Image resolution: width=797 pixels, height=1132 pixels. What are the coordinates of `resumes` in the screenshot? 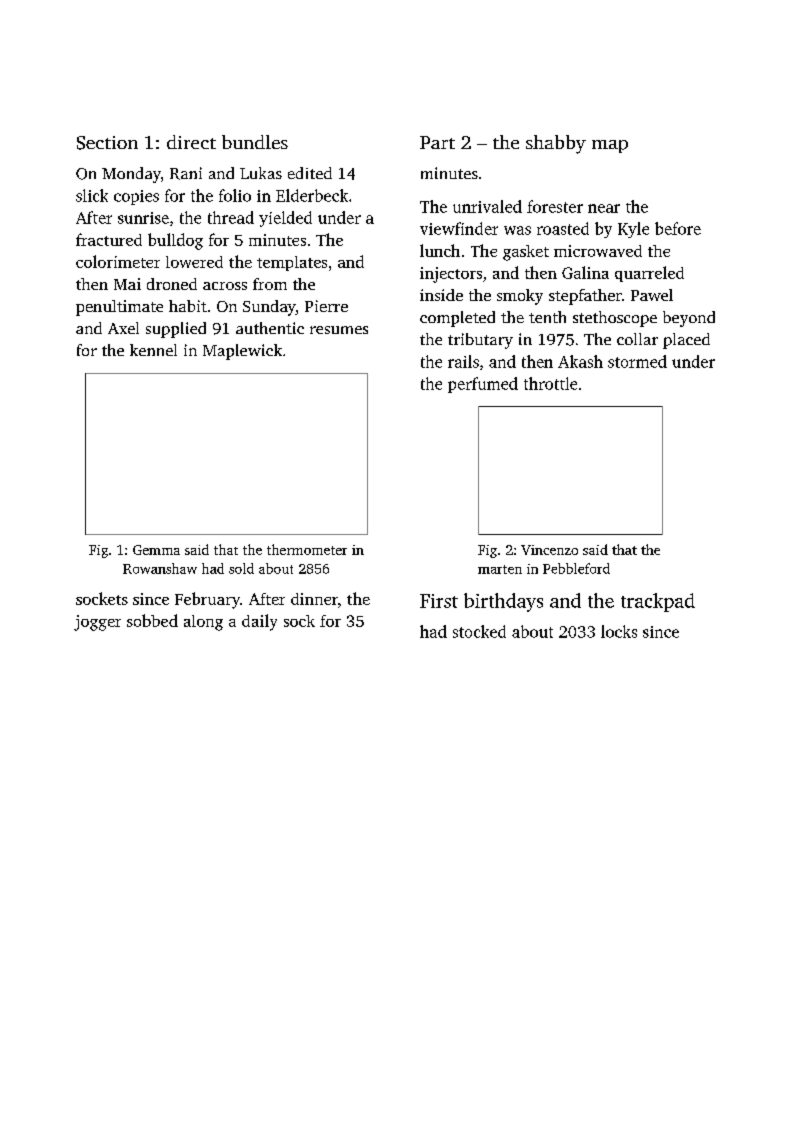 It's located at (339, 330).
